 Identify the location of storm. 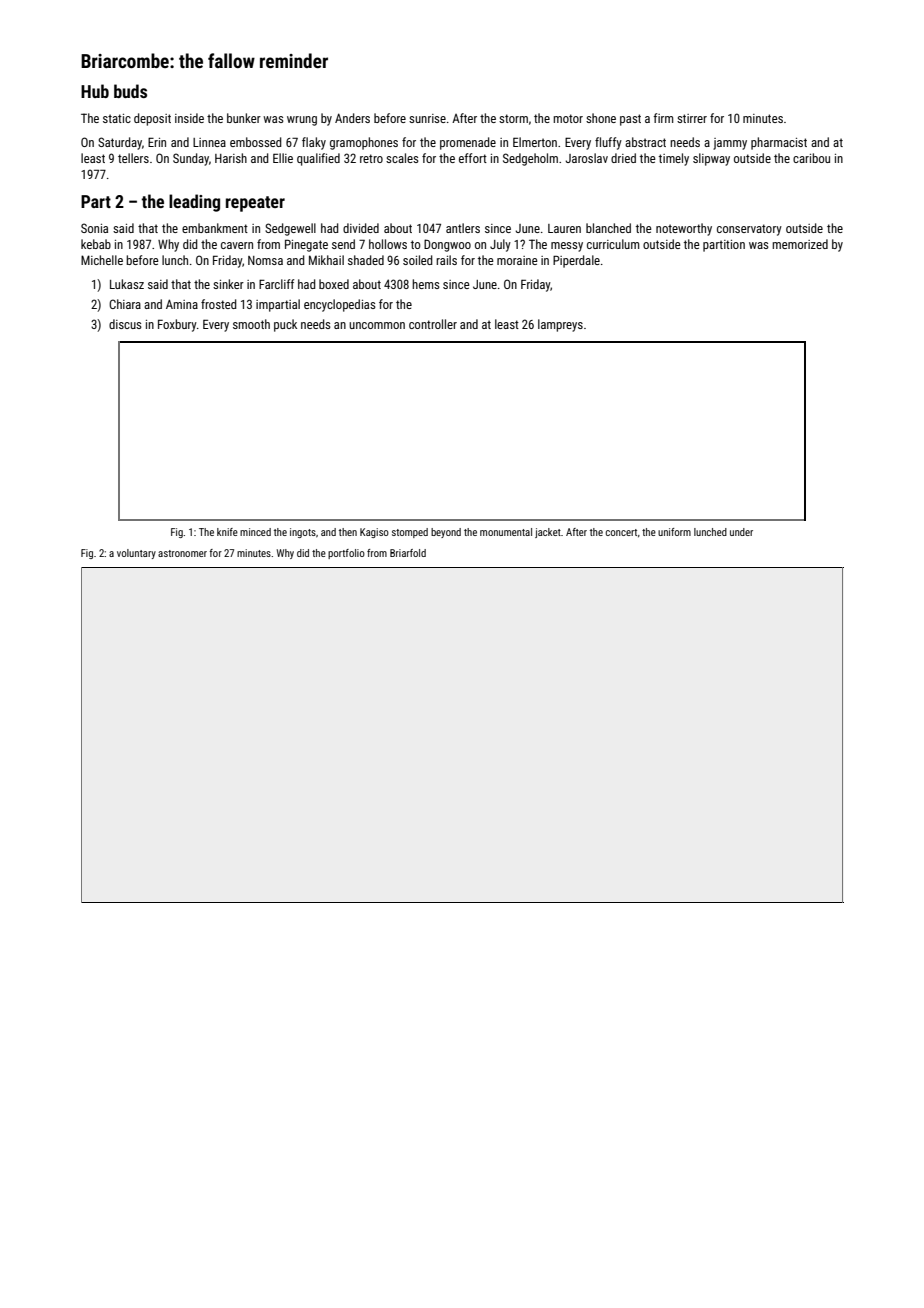
(513, 118).
